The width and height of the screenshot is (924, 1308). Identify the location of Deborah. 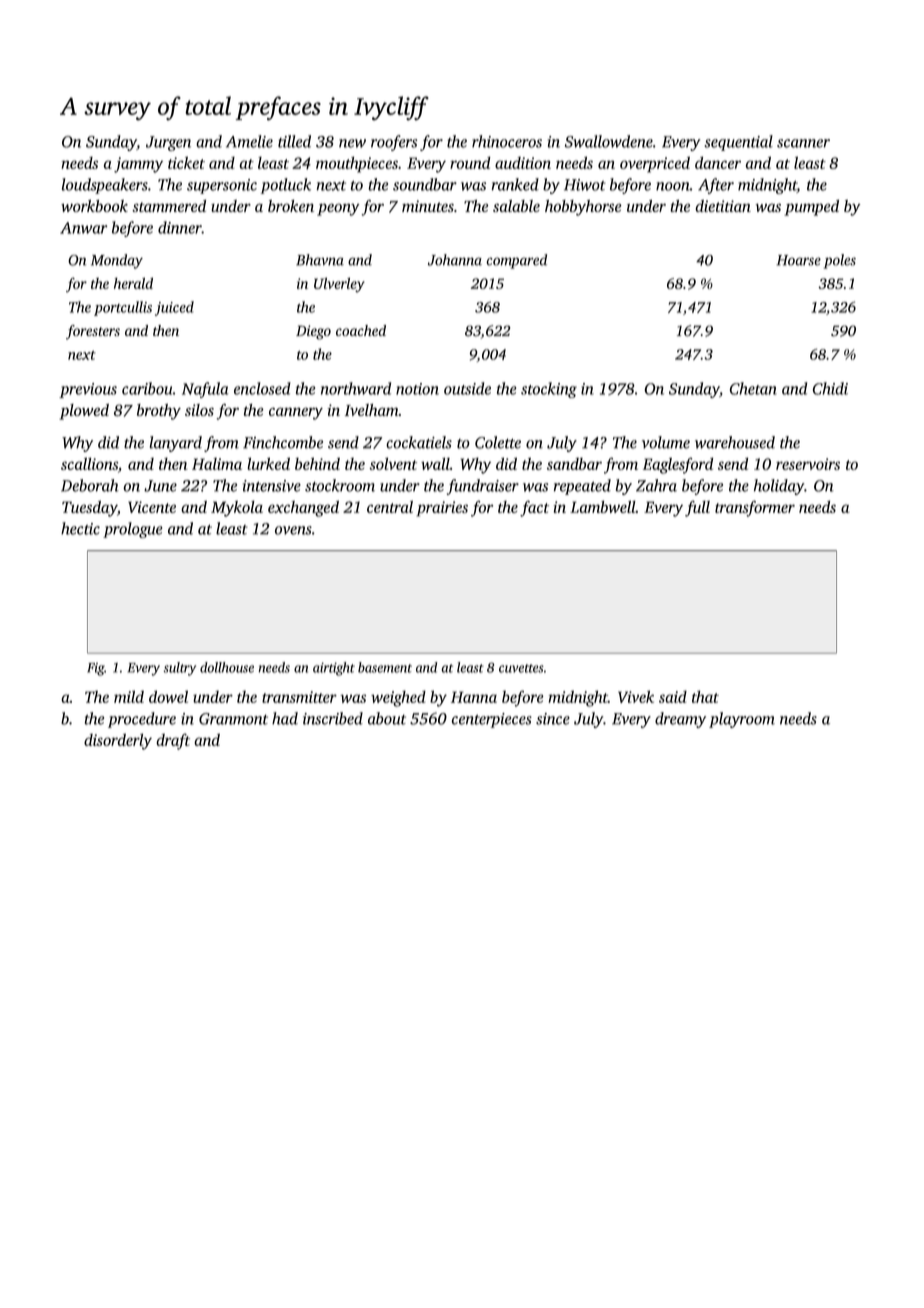
(90, 485).
